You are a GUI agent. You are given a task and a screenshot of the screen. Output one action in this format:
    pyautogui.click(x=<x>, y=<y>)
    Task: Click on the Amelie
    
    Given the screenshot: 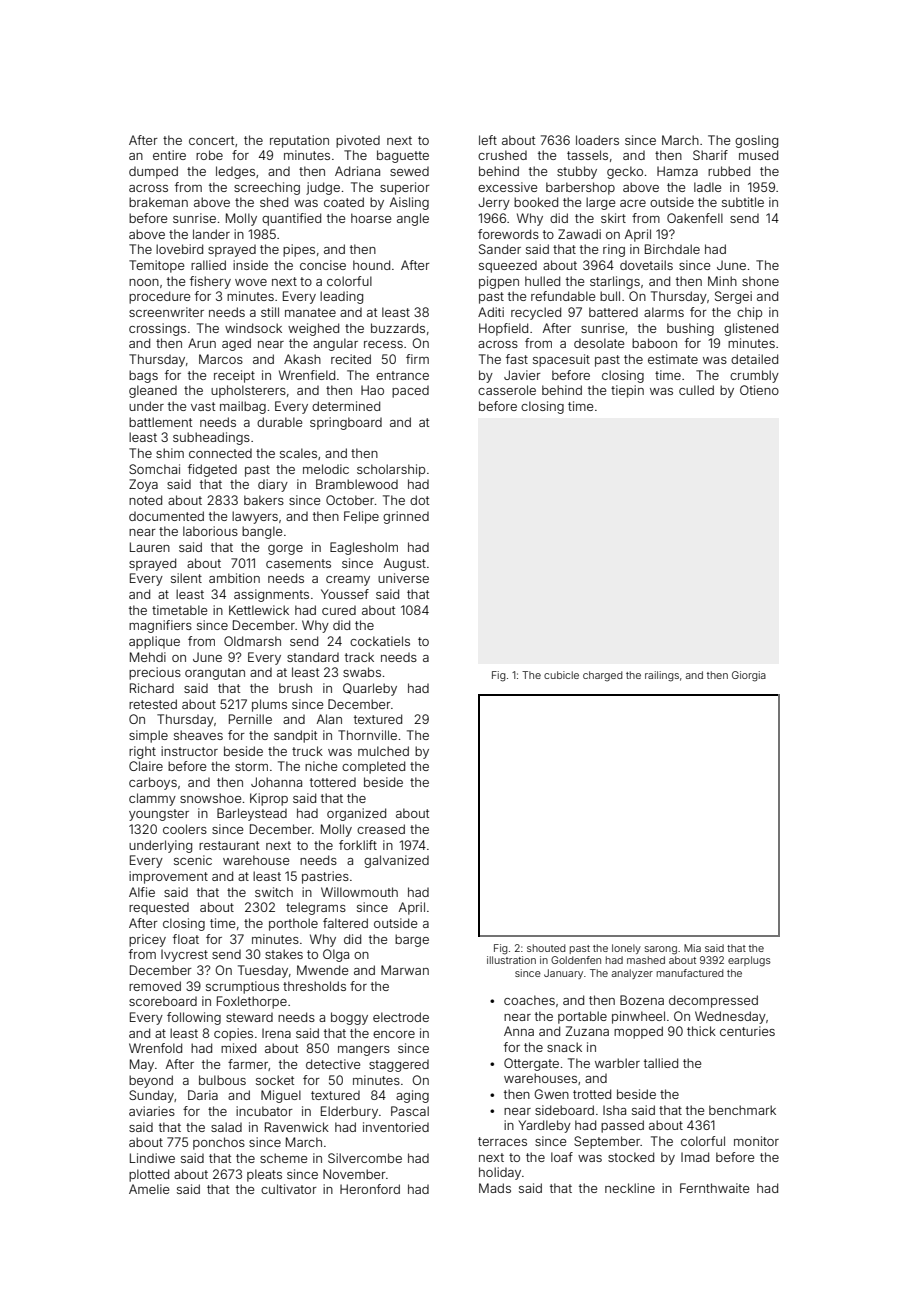 What is the action you would take?
    pyautogui.click(x=149, y=1189)
